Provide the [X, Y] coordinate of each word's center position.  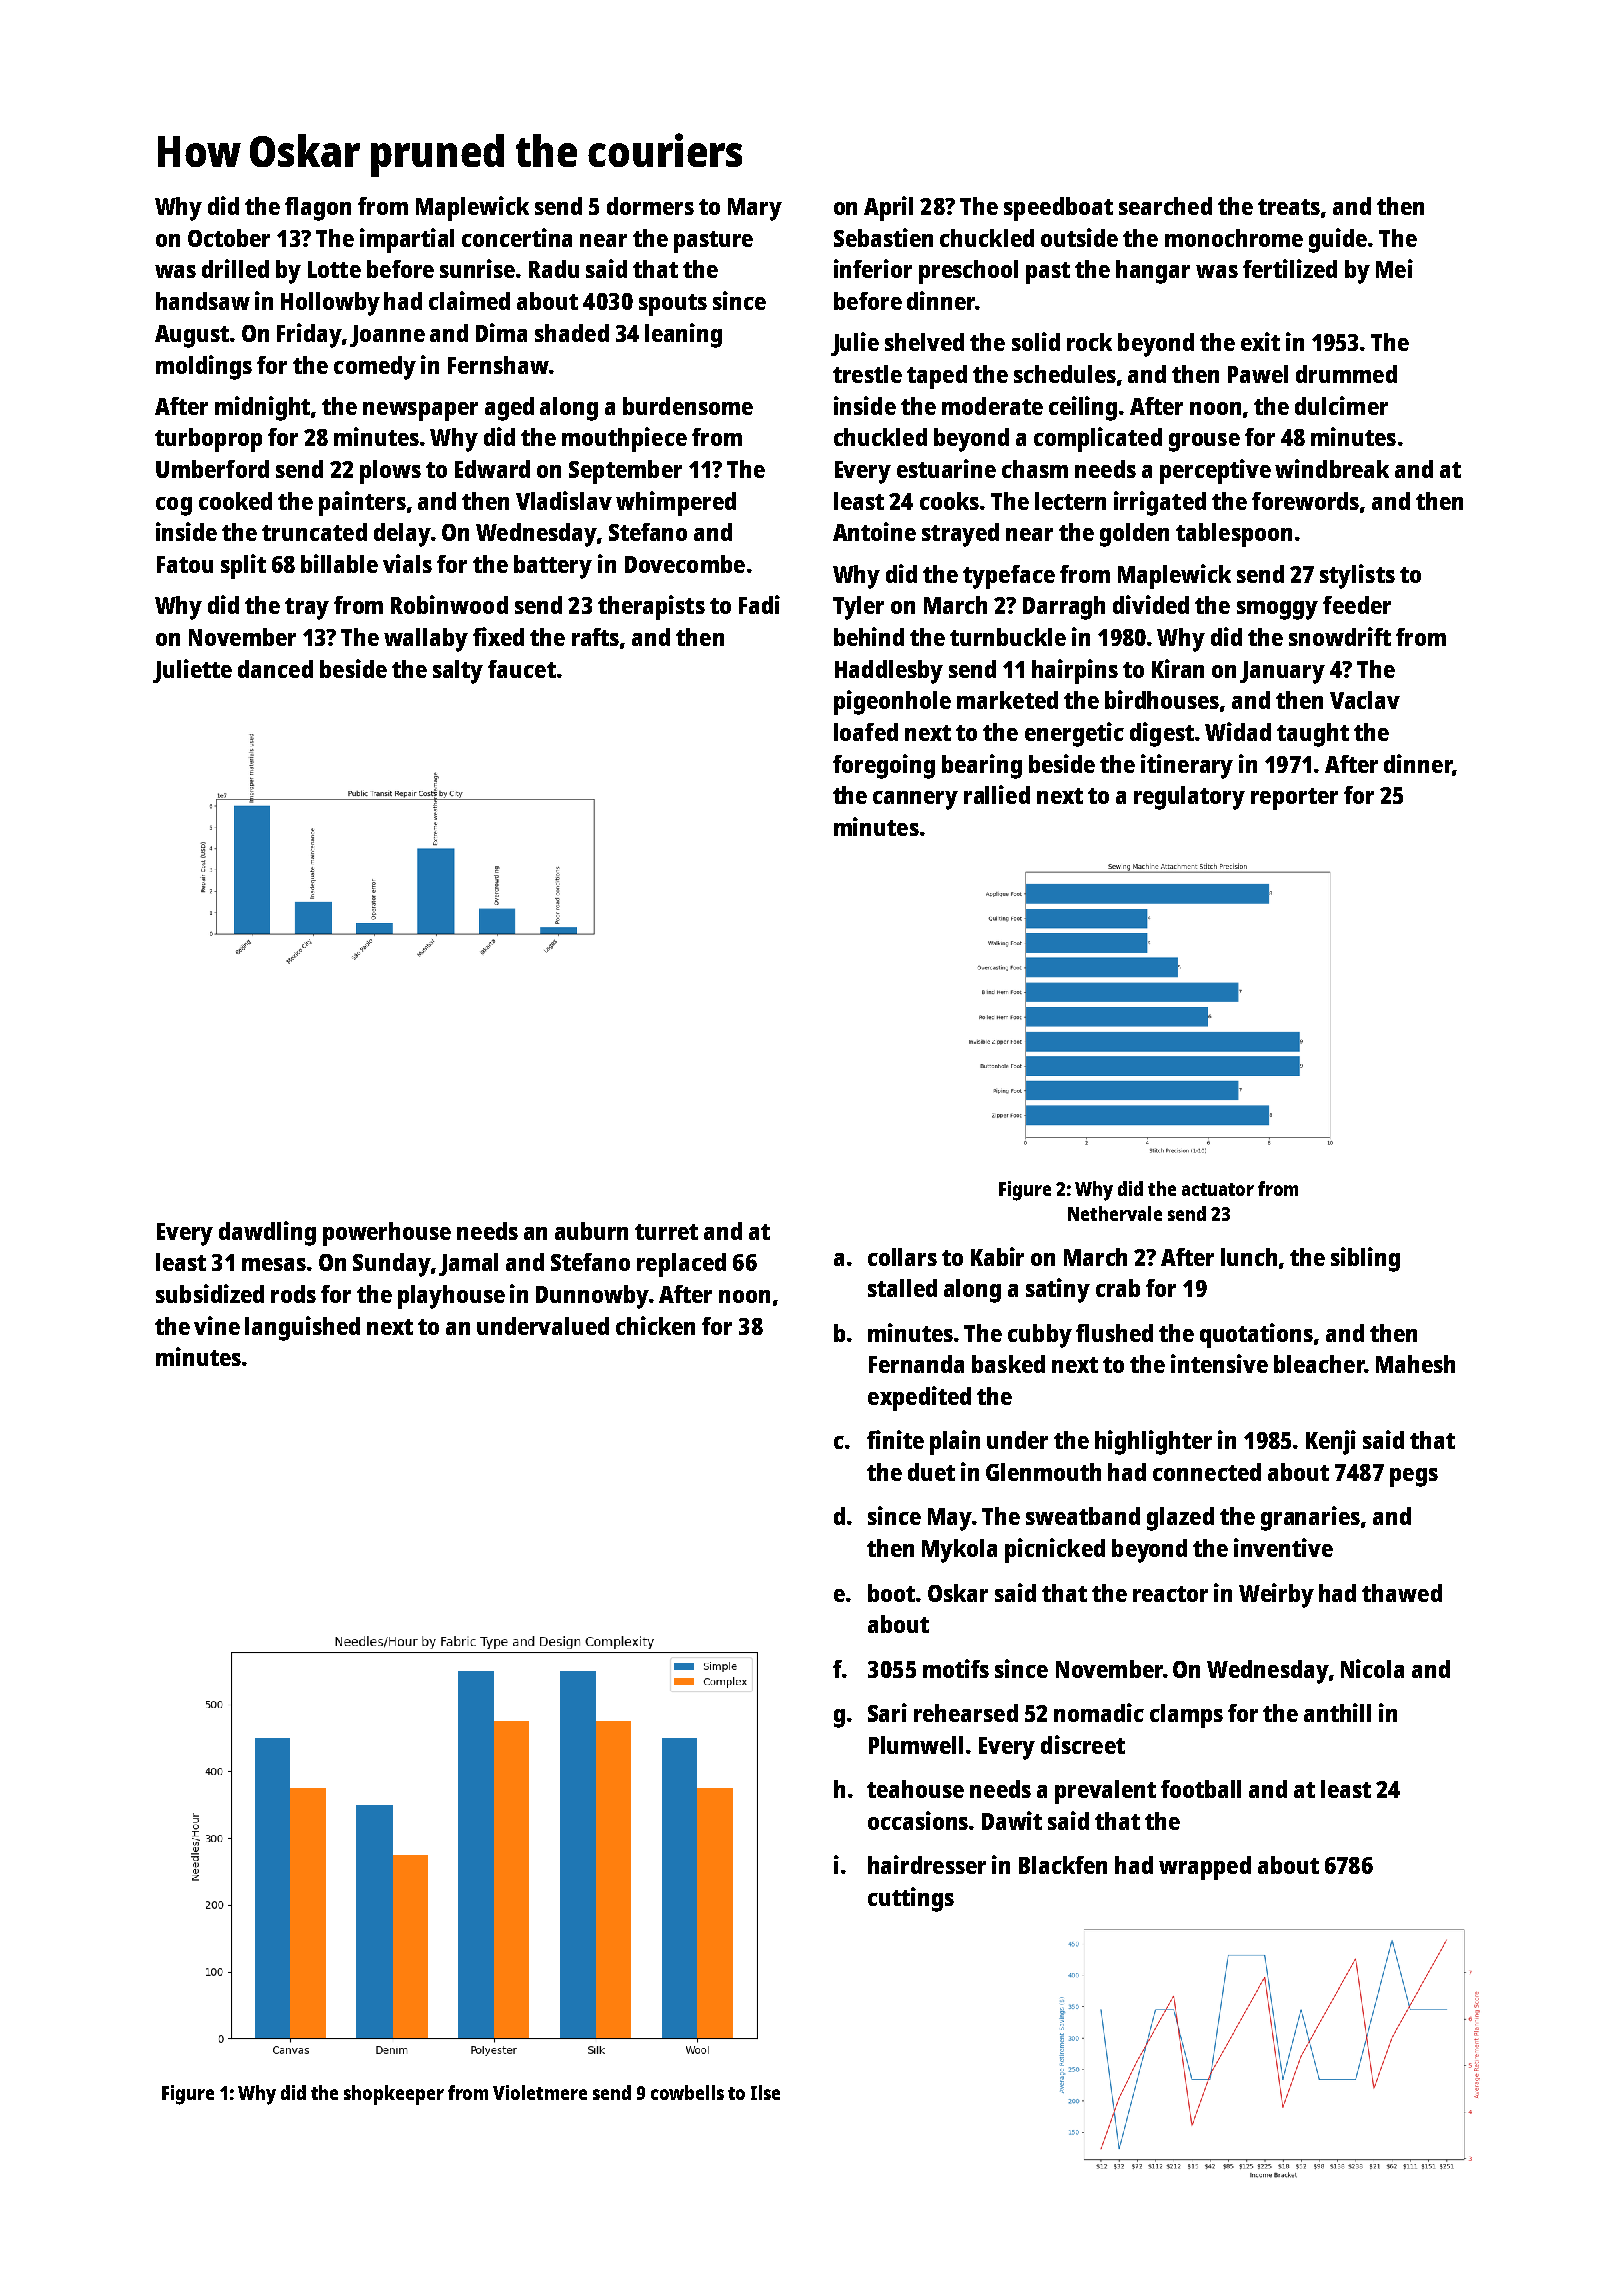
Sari [887, 1712]
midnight [262, 408]
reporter [1294, 799]
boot [892, 1593]
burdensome [688, 406]
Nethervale [1115, 1213]
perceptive [1215, 471]
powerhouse [387, 1234]
